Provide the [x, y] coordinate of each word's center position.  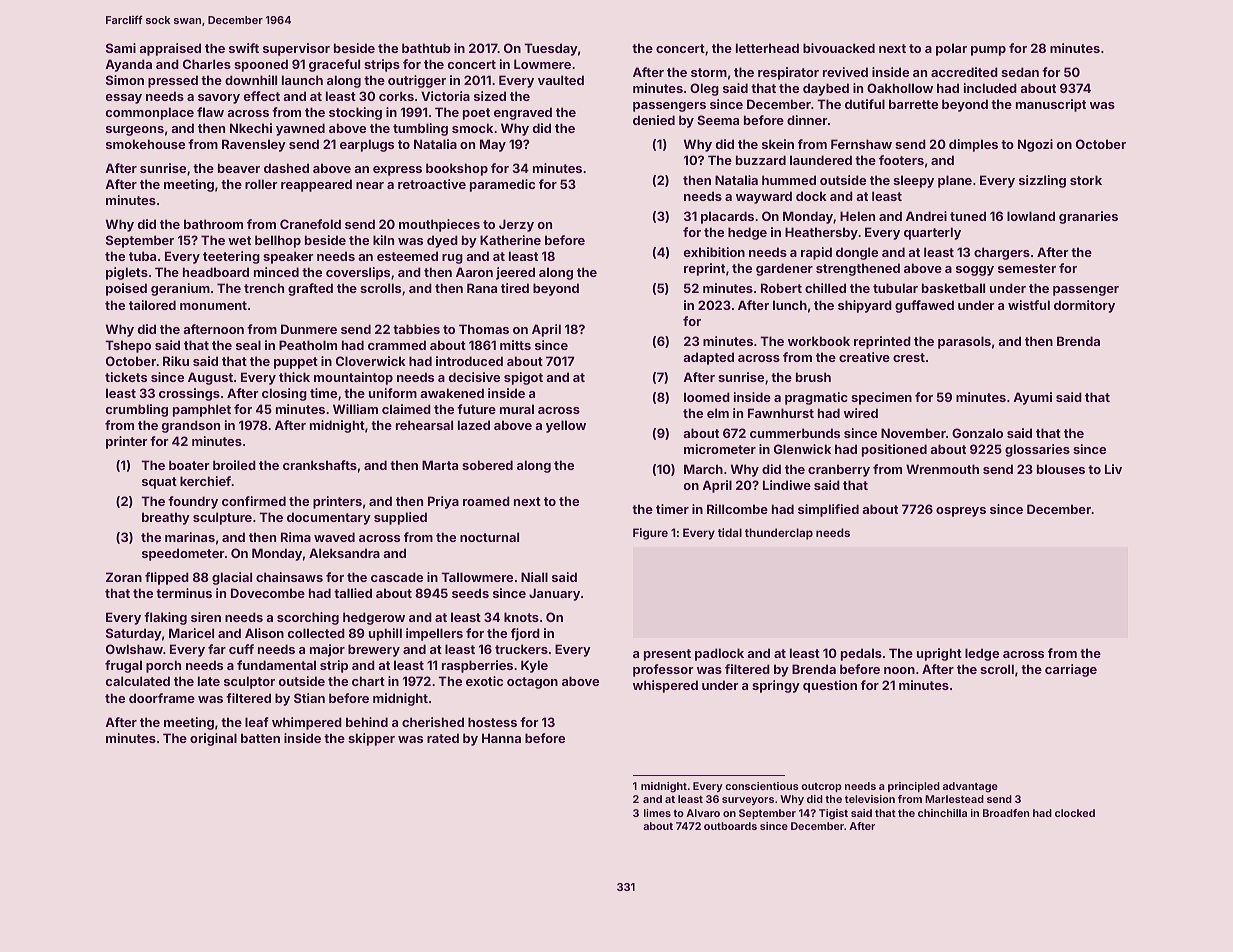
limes [657, 813]
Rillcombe [737, 509]
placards [727, 217]
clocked [1075, 813]
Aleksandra [344, 553]
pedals [861, 654]
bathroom [213, 224]
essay [124, 99]
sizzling [1042, 181]
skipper [371, 739]
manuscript [1051, 105]
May [493, 145]
